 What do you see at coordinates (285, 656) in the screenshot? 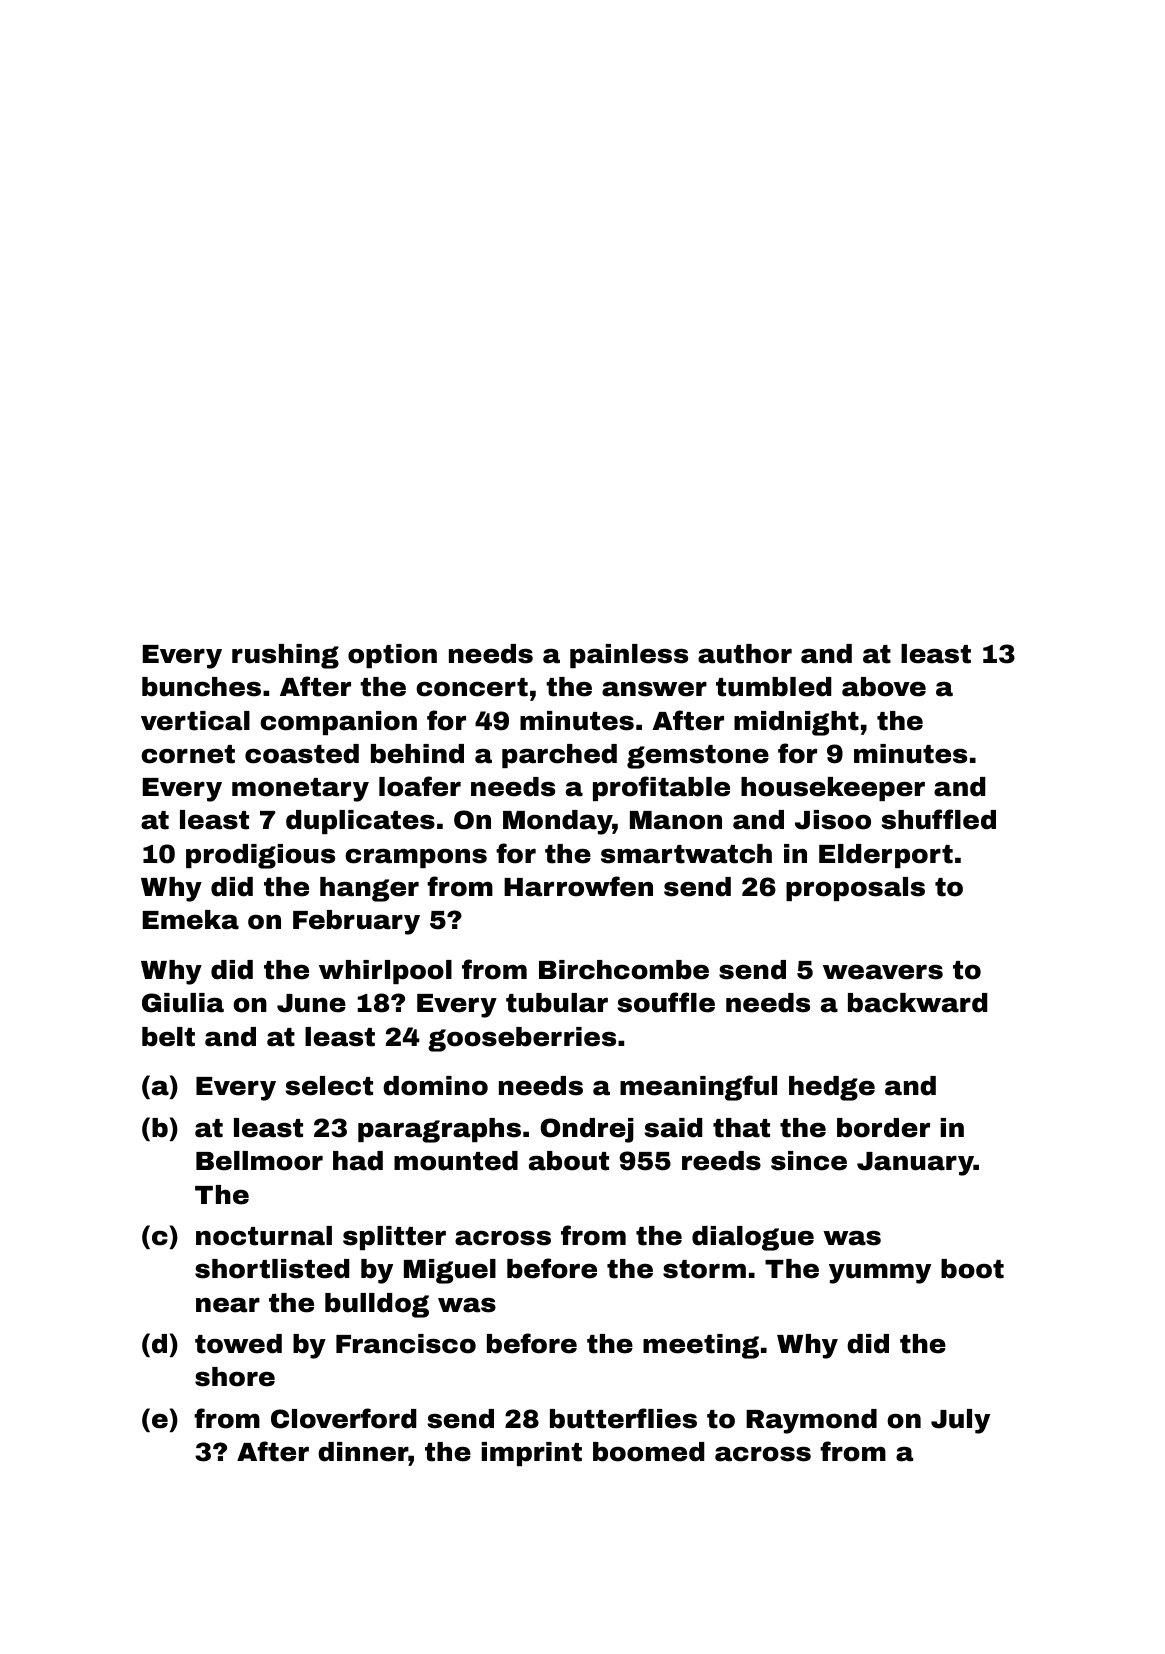
I see `rushing` at bounding box center [285, 656].
